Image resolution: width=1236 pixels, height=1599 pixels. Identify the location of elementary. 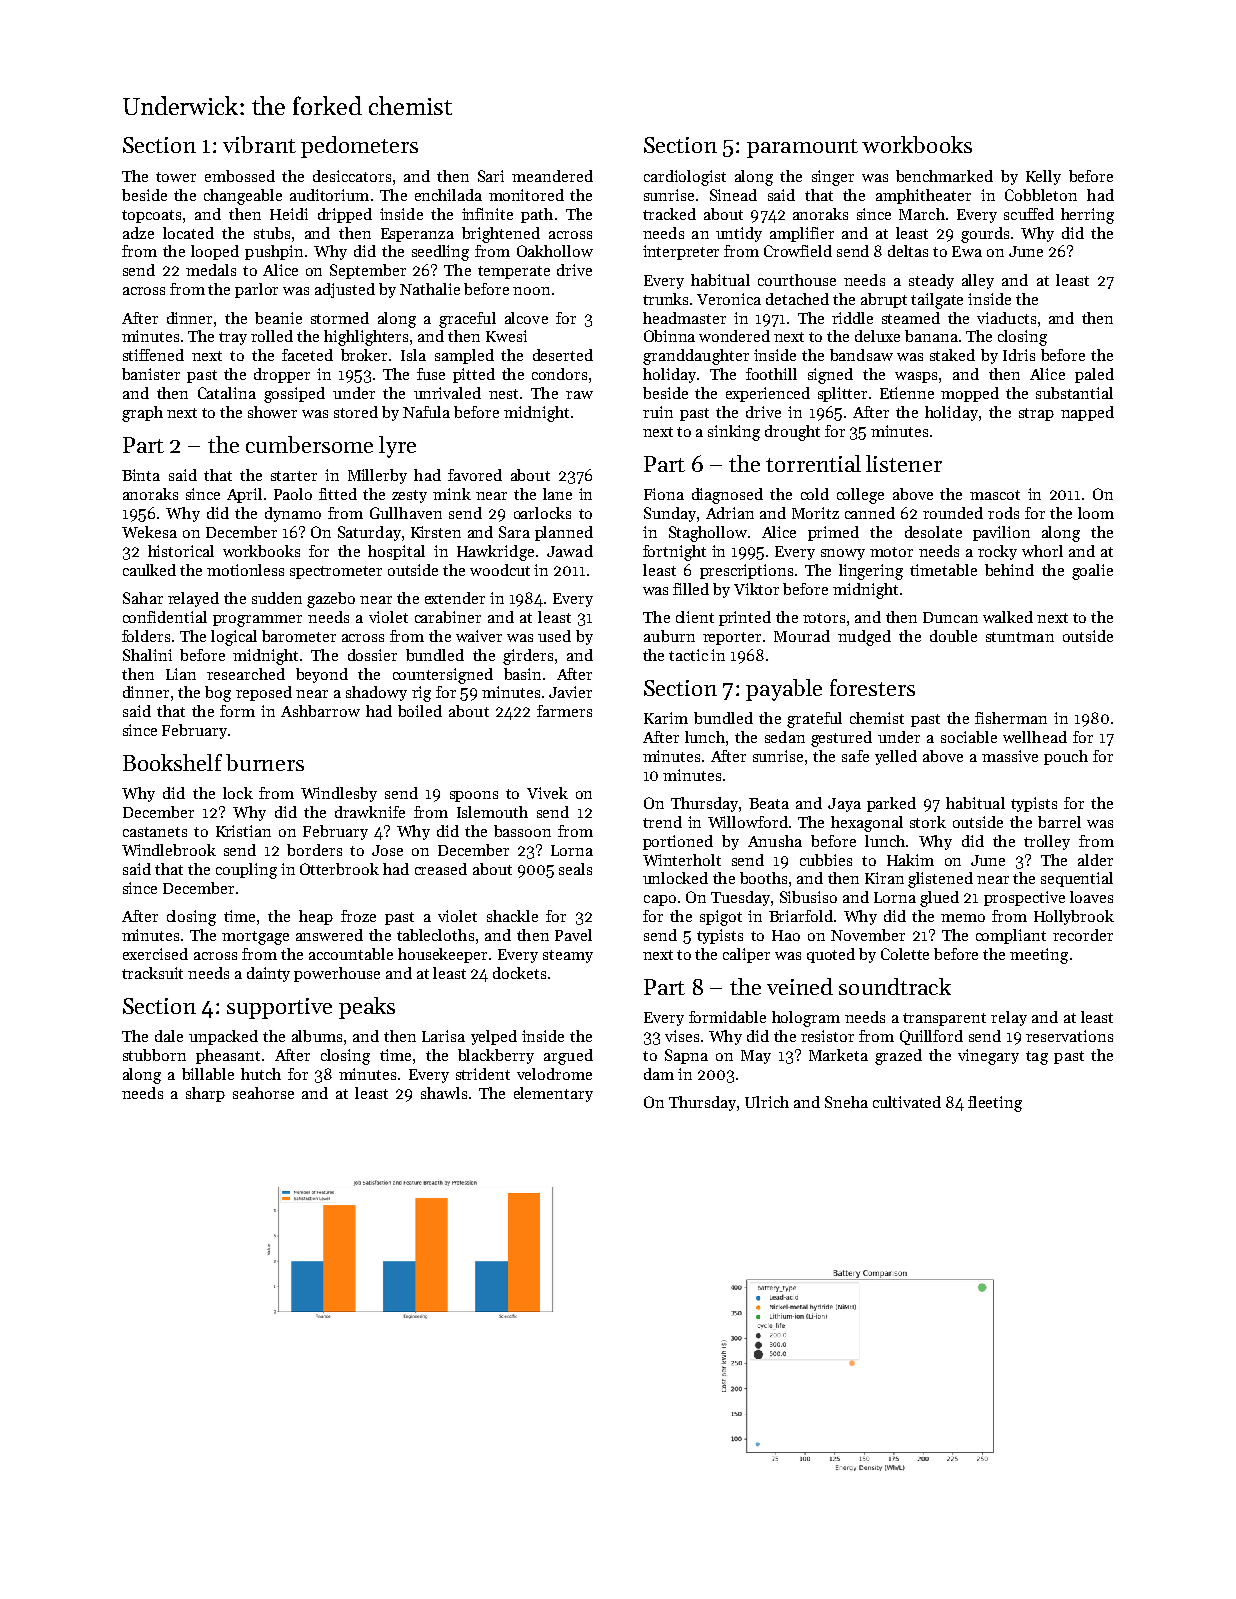
(553, 1094).
